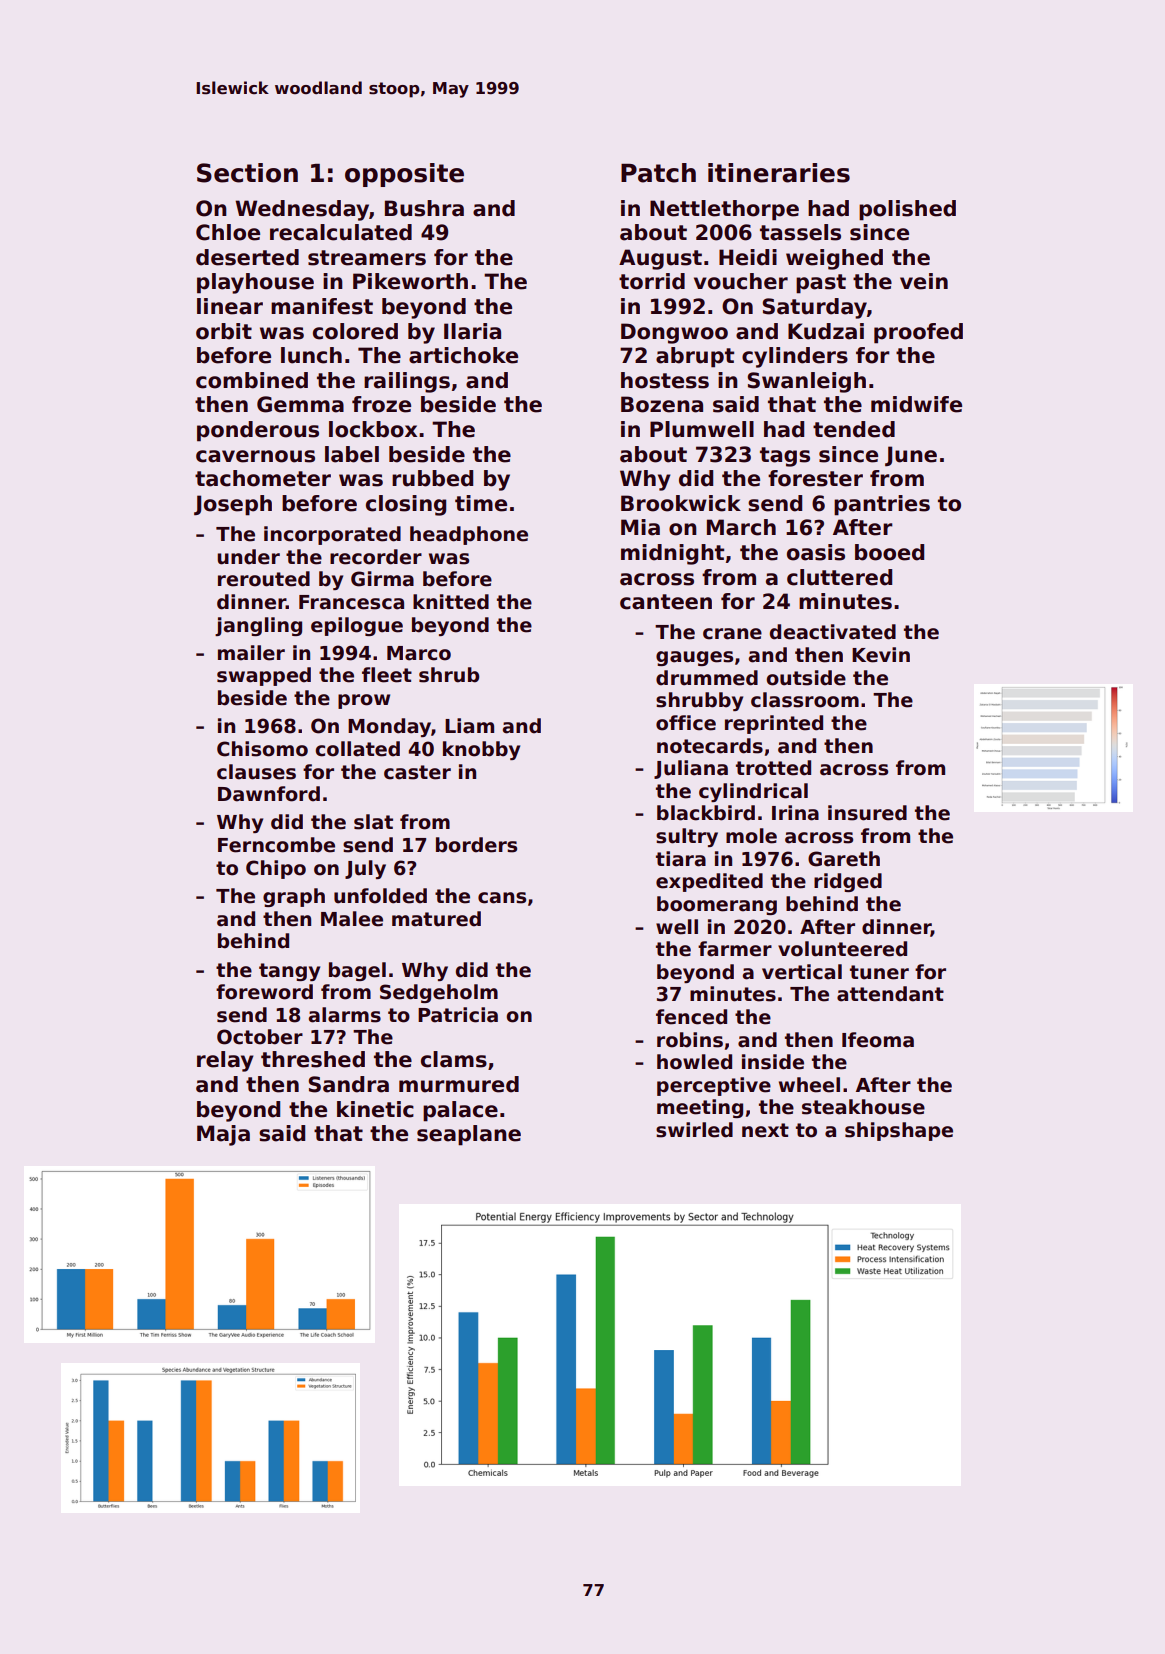 The height and width of the screenshot is (1654, 1165). I want to click on Bushra, so click(424, 208).
